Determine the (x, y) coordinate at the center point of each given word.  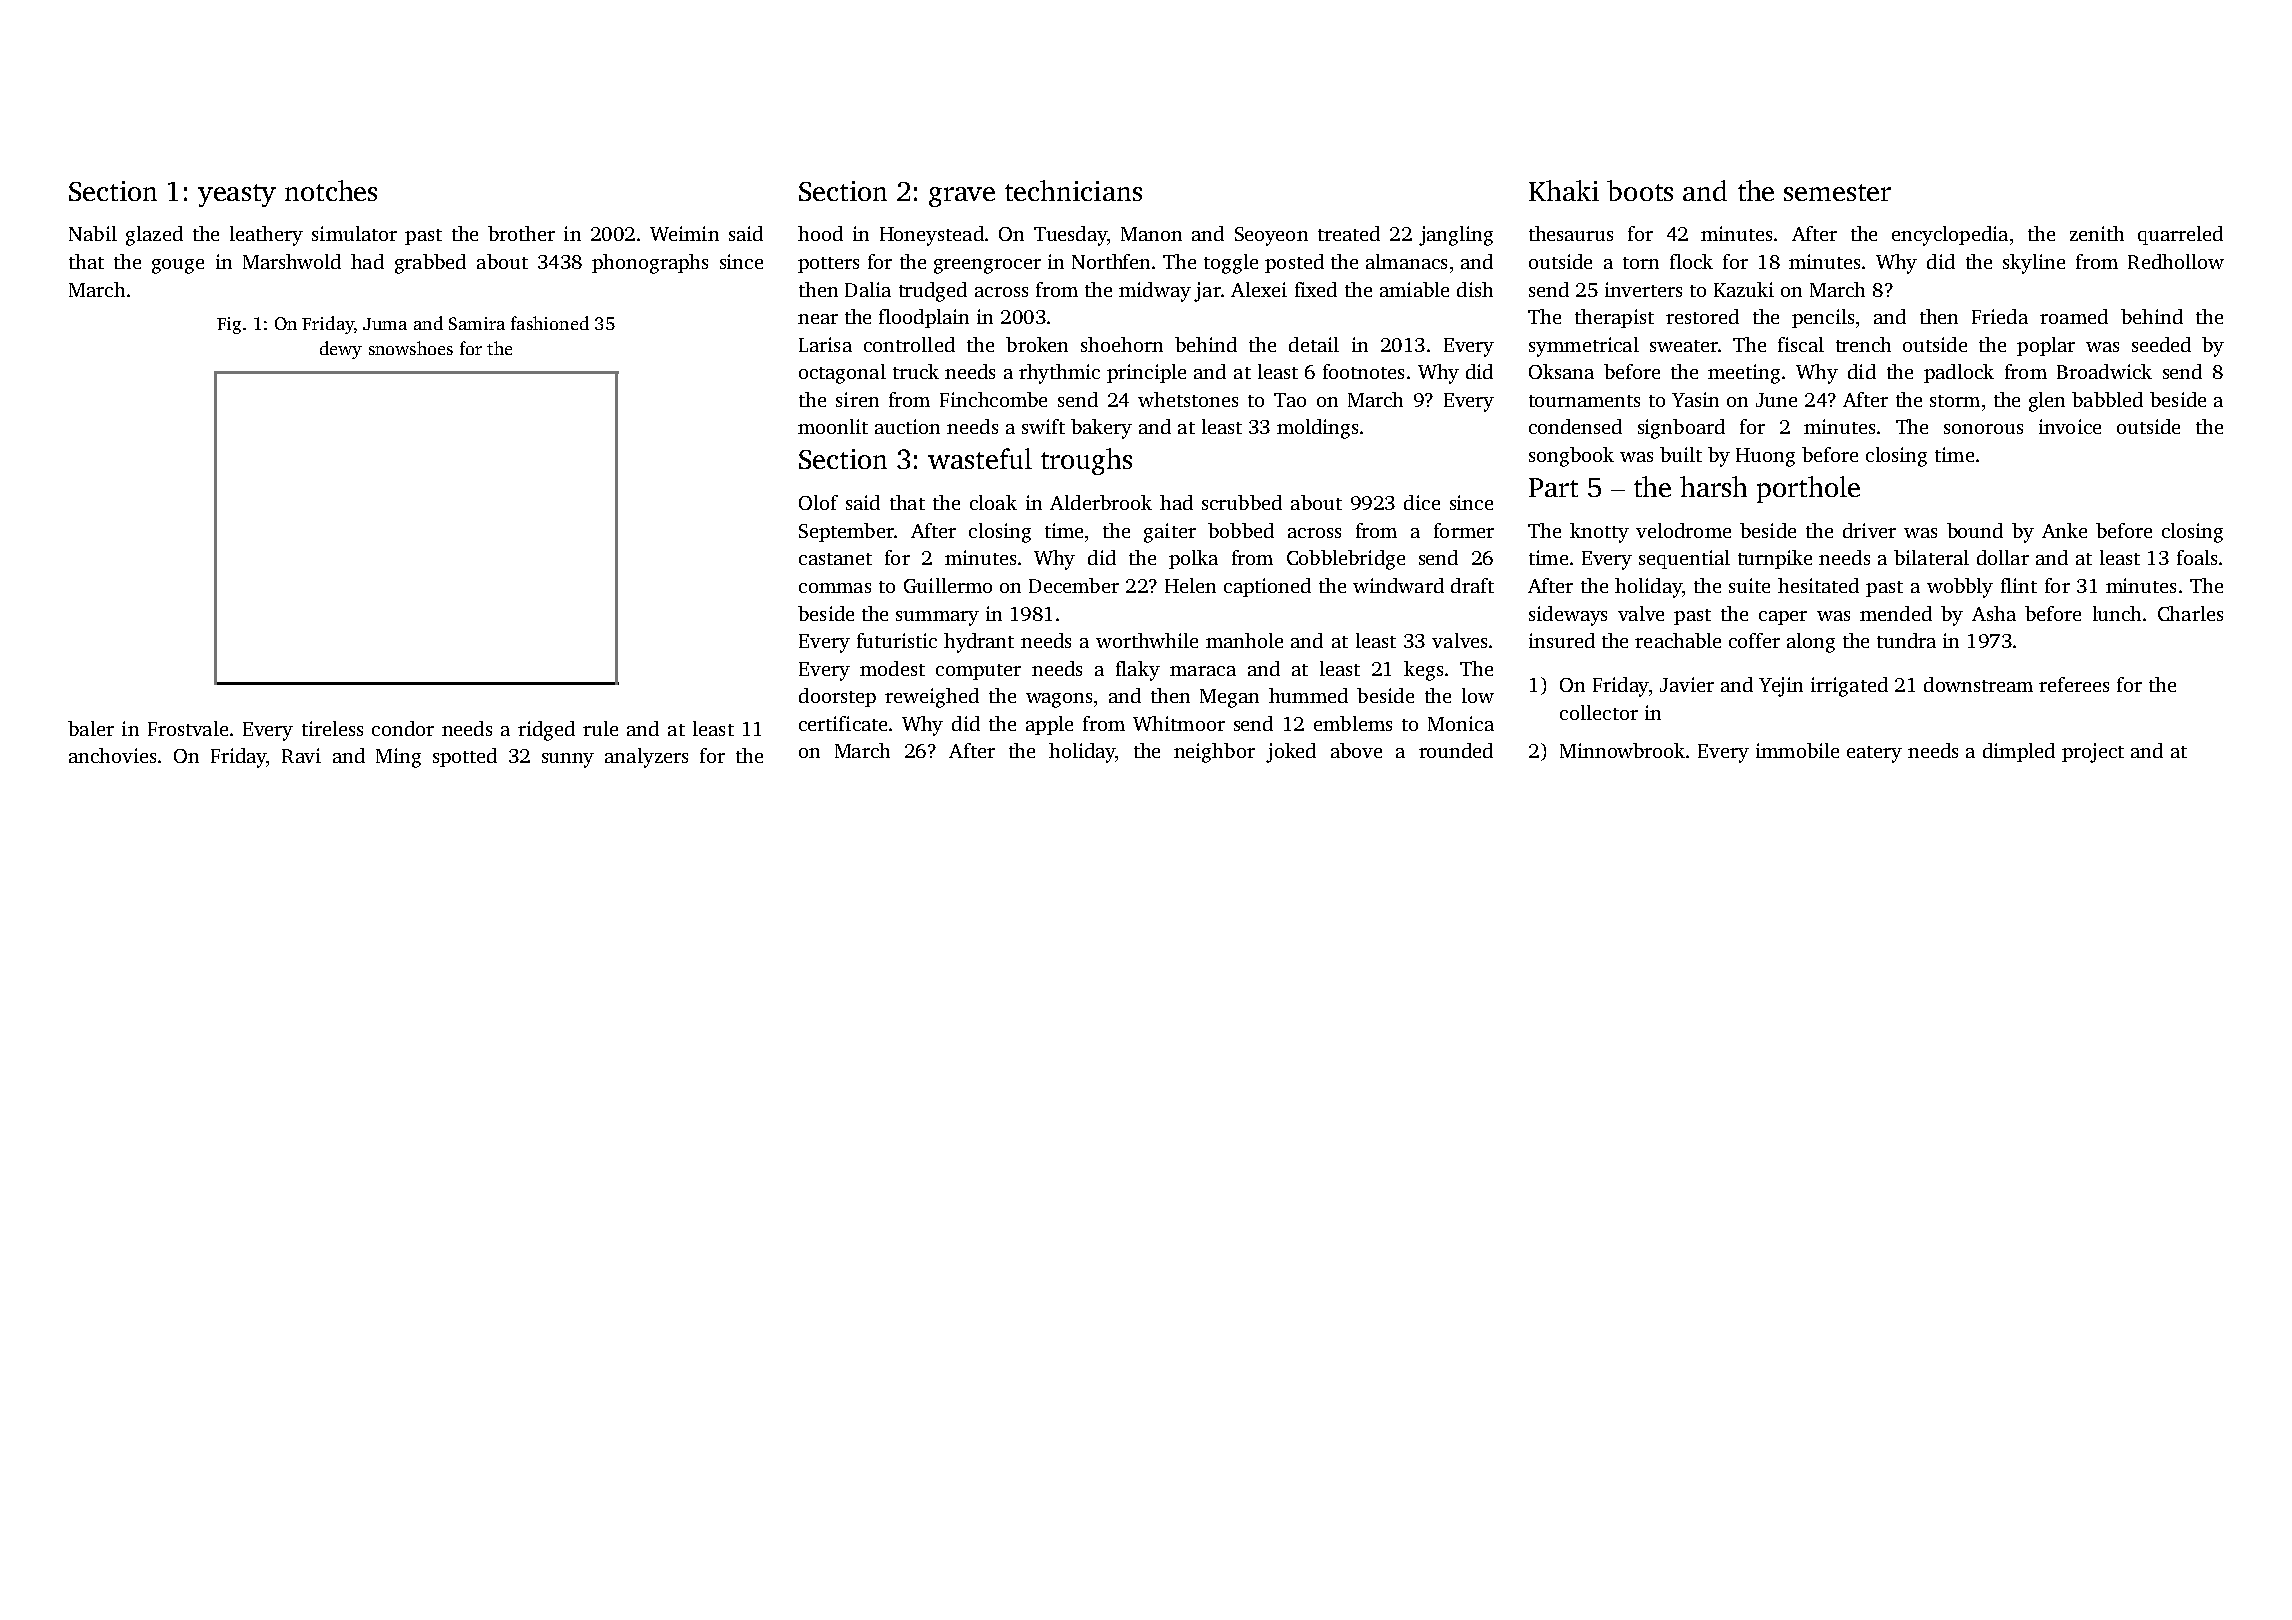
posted (1294, 263)
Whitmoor (1179, 723)
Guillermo (948, 585)
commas (835, 588)
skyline (2034, 264)
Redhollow (2176, 261)
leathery (266, 236)
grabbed (430, 264)
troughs (1086, 461)
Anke (2064, 530)
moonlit (833, 426)
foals (2197, 557)
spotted (465, 757)
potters (828, 265)
